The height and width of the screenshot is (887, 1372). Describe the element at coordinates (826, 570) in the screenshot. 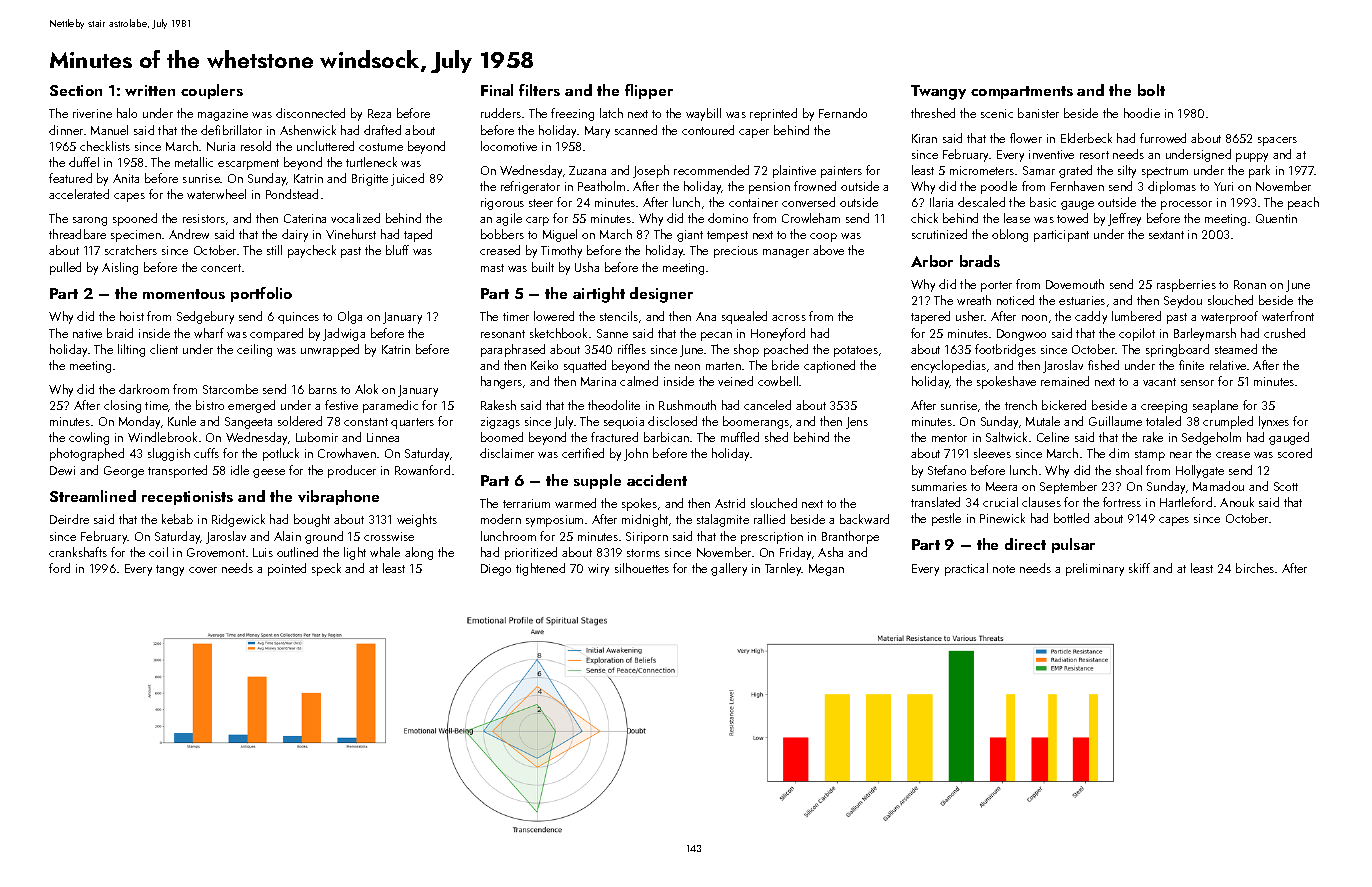

I see `Megan` at that location.
